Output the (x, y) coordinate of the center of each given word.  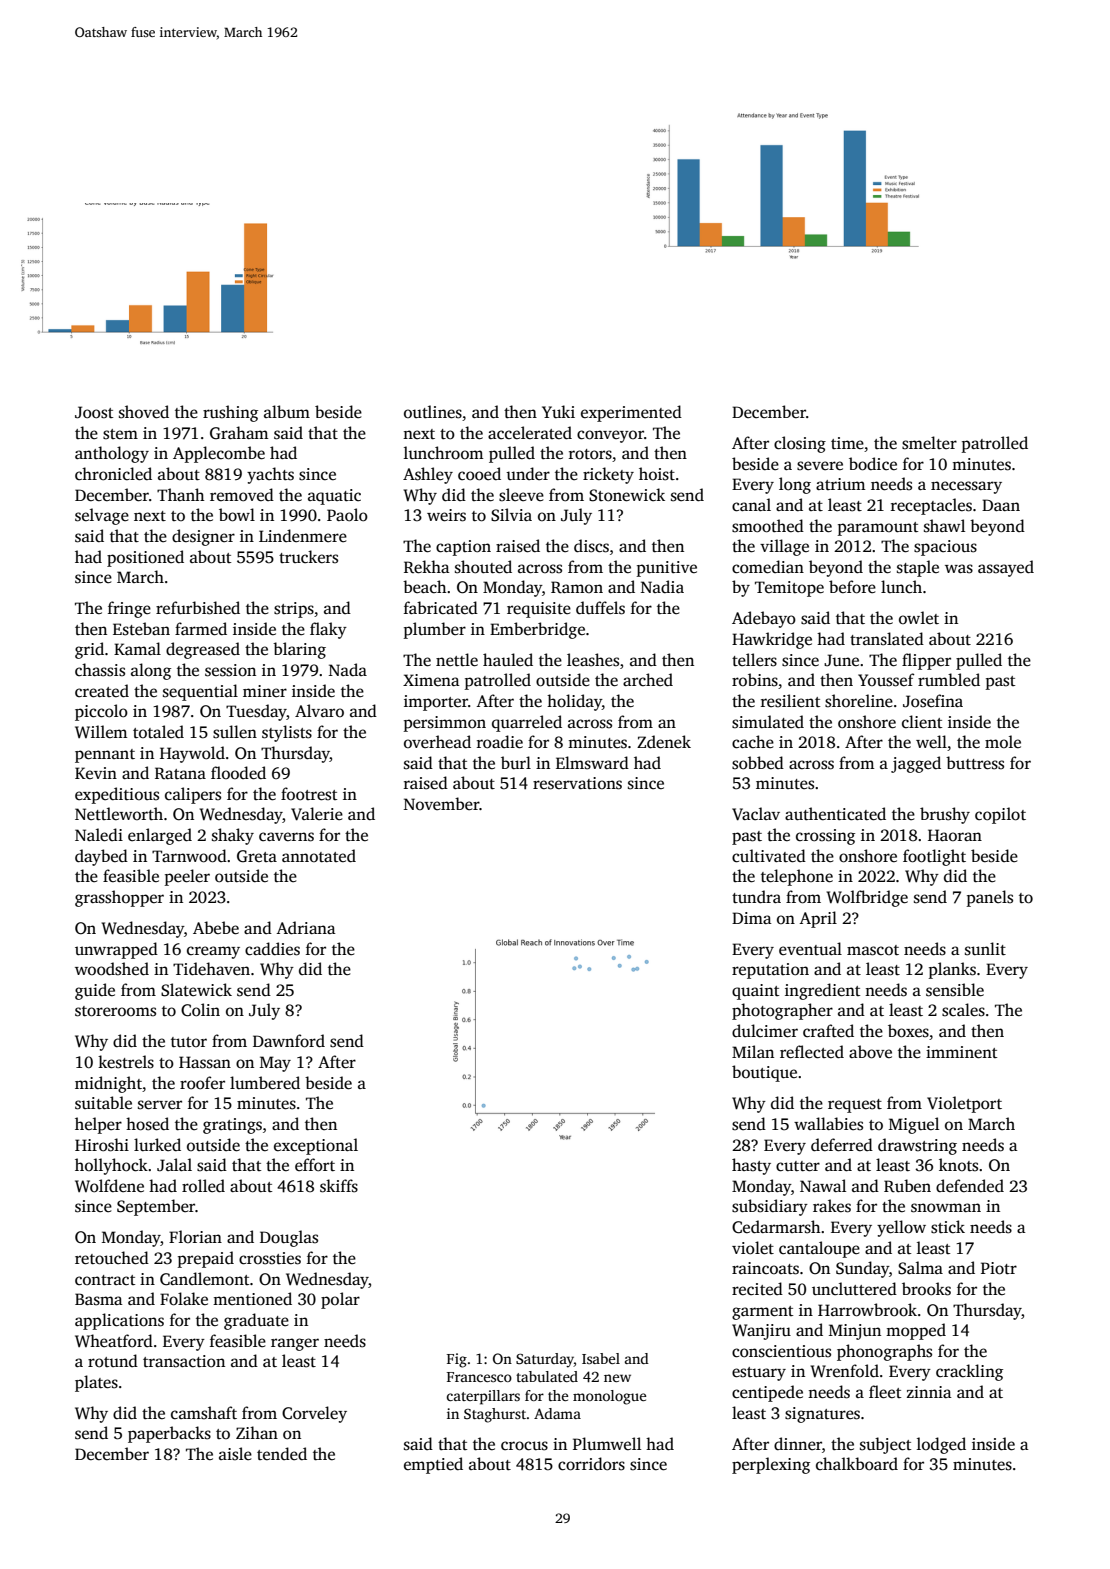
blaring (299, 650)
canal (751, 505)
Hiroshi (102, 1145)
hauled (508, 659)
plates (96, 1383)
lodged (941, 1445)
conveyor (610, 436)
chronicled (113, 474)
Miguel (914, 1125)
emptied (433, 1465)
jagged (916, 764)
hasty (751, 1166)
